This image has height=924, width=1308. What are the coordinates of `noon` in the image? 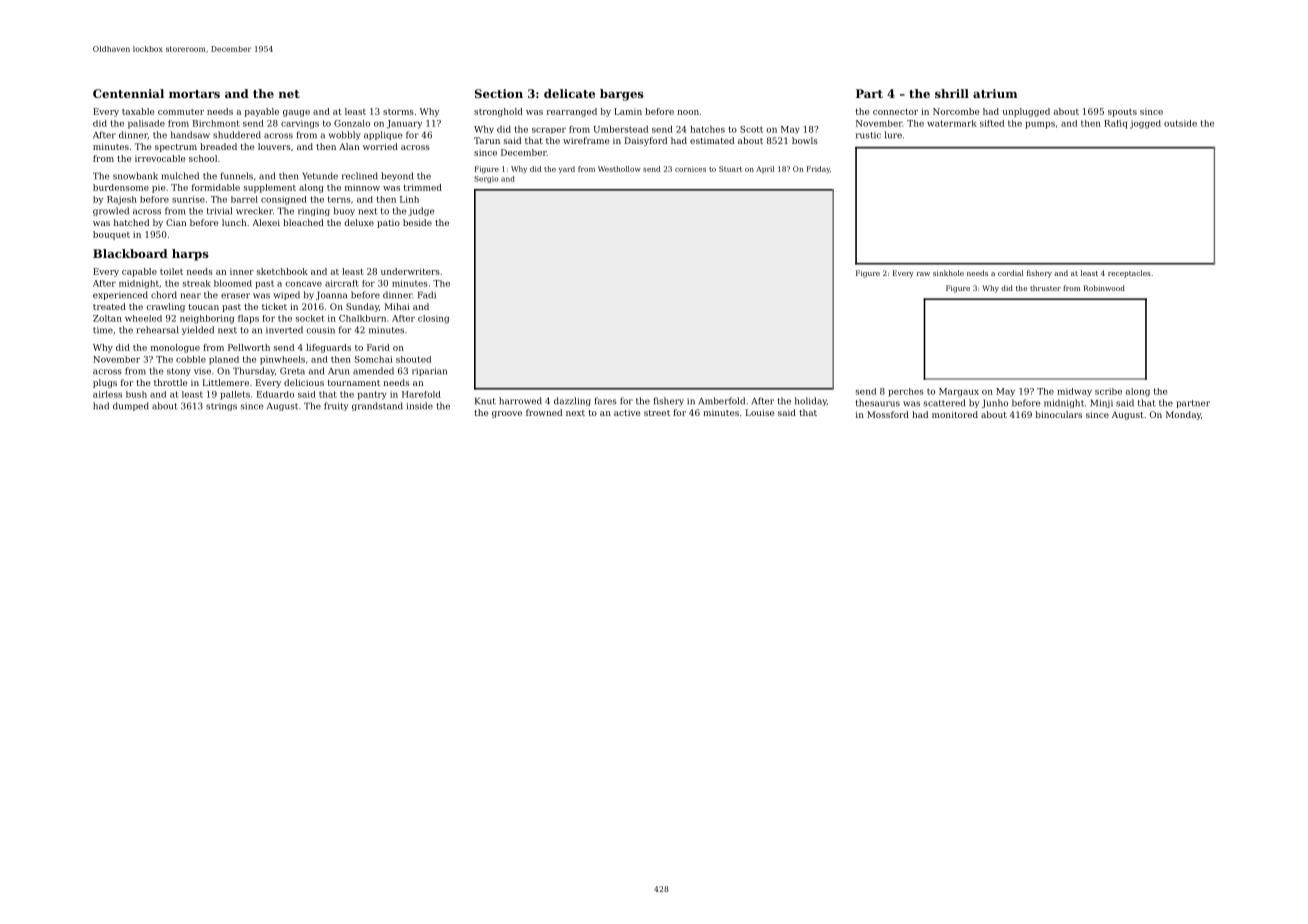 It's located at (688, 112).
